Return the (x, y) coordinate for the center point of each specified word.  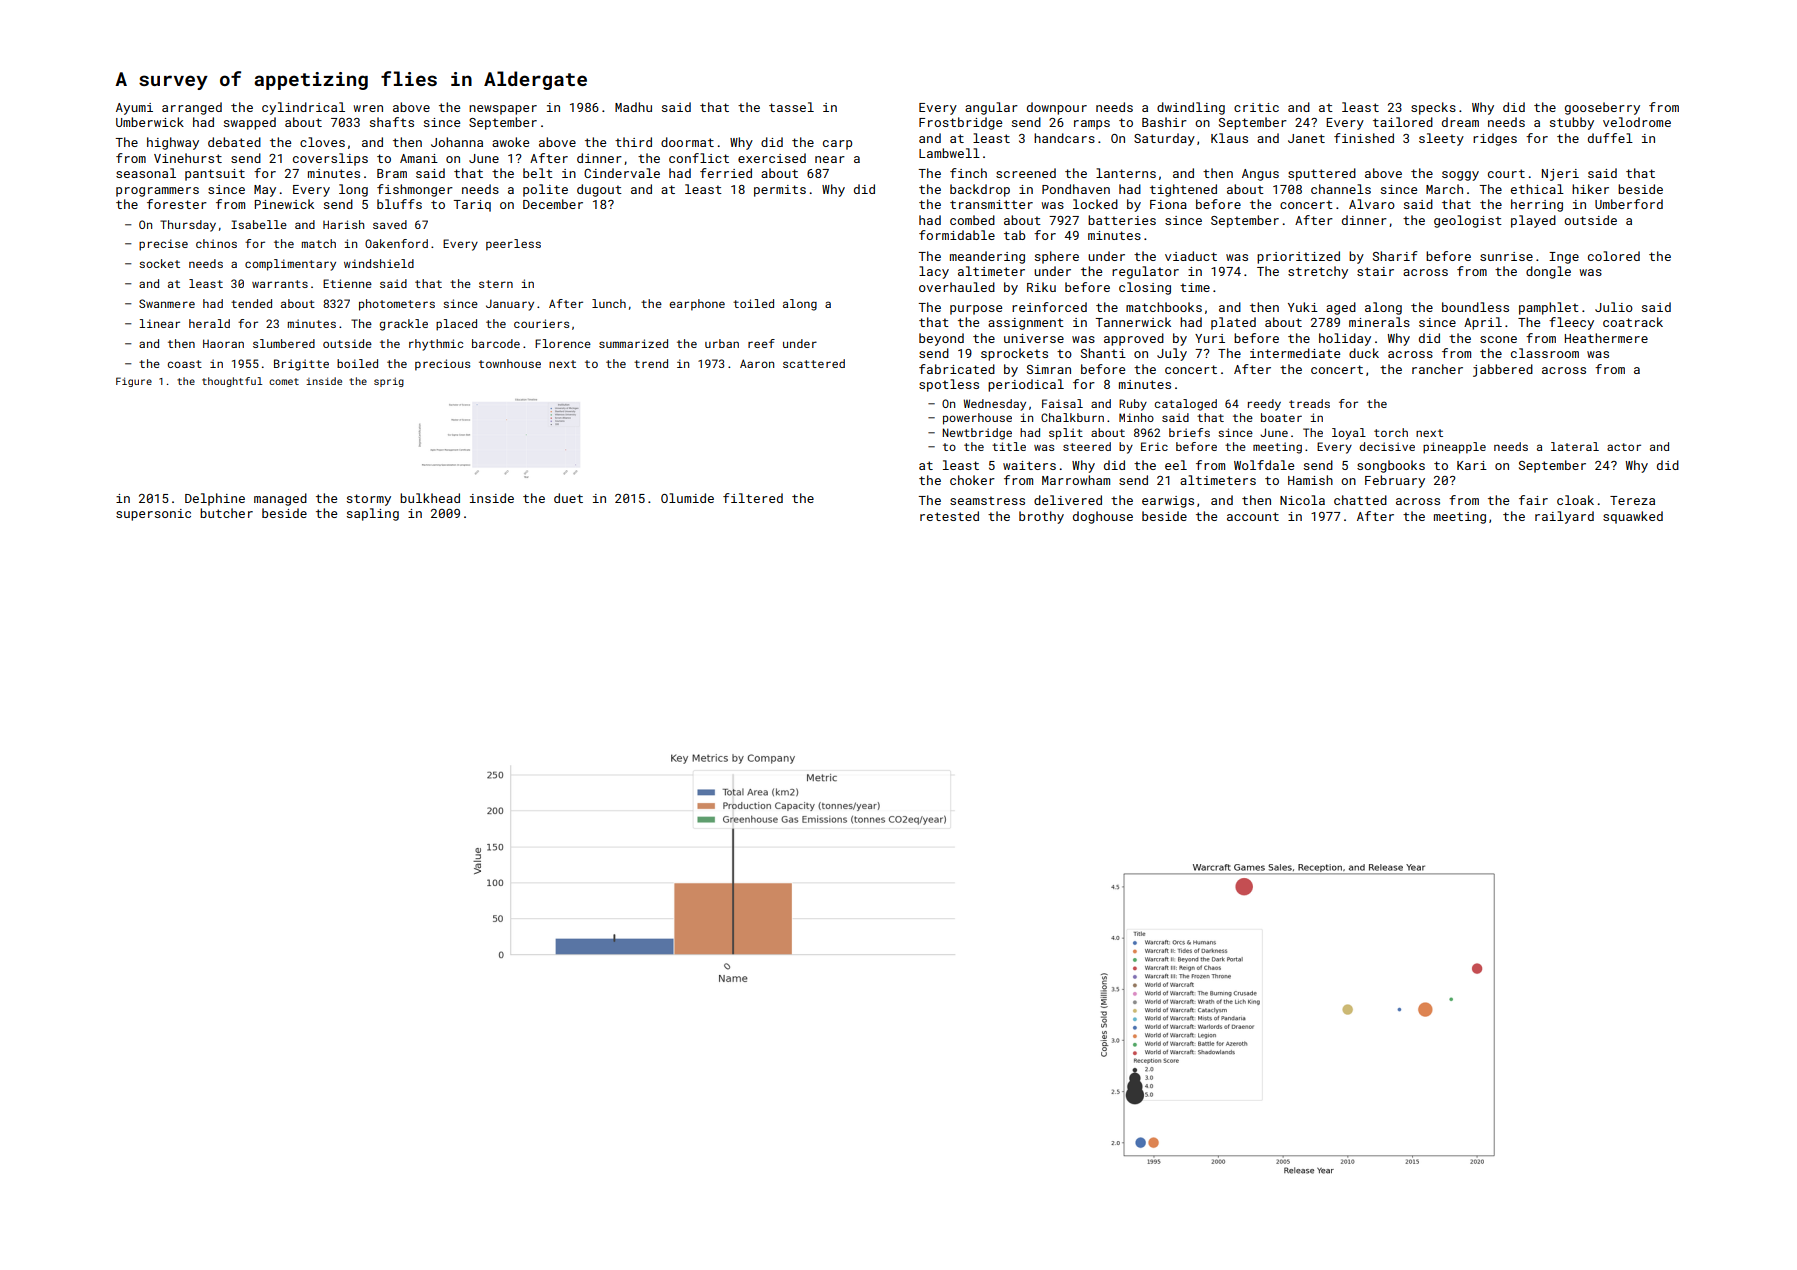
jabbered (1503, 370)
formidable (957, 235)
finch (968, 173)
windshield (379, 263)
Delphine (215, 499)
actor (1624, 447)
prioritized (1298, 257)
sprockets (1014, 354)
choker (972, 480)
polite (545, 190)
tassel (791, 107)
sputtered (1322, 174)
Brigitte (301, 365)
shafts (392, 122)
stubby (1572, 123)
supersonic (153, 515)
